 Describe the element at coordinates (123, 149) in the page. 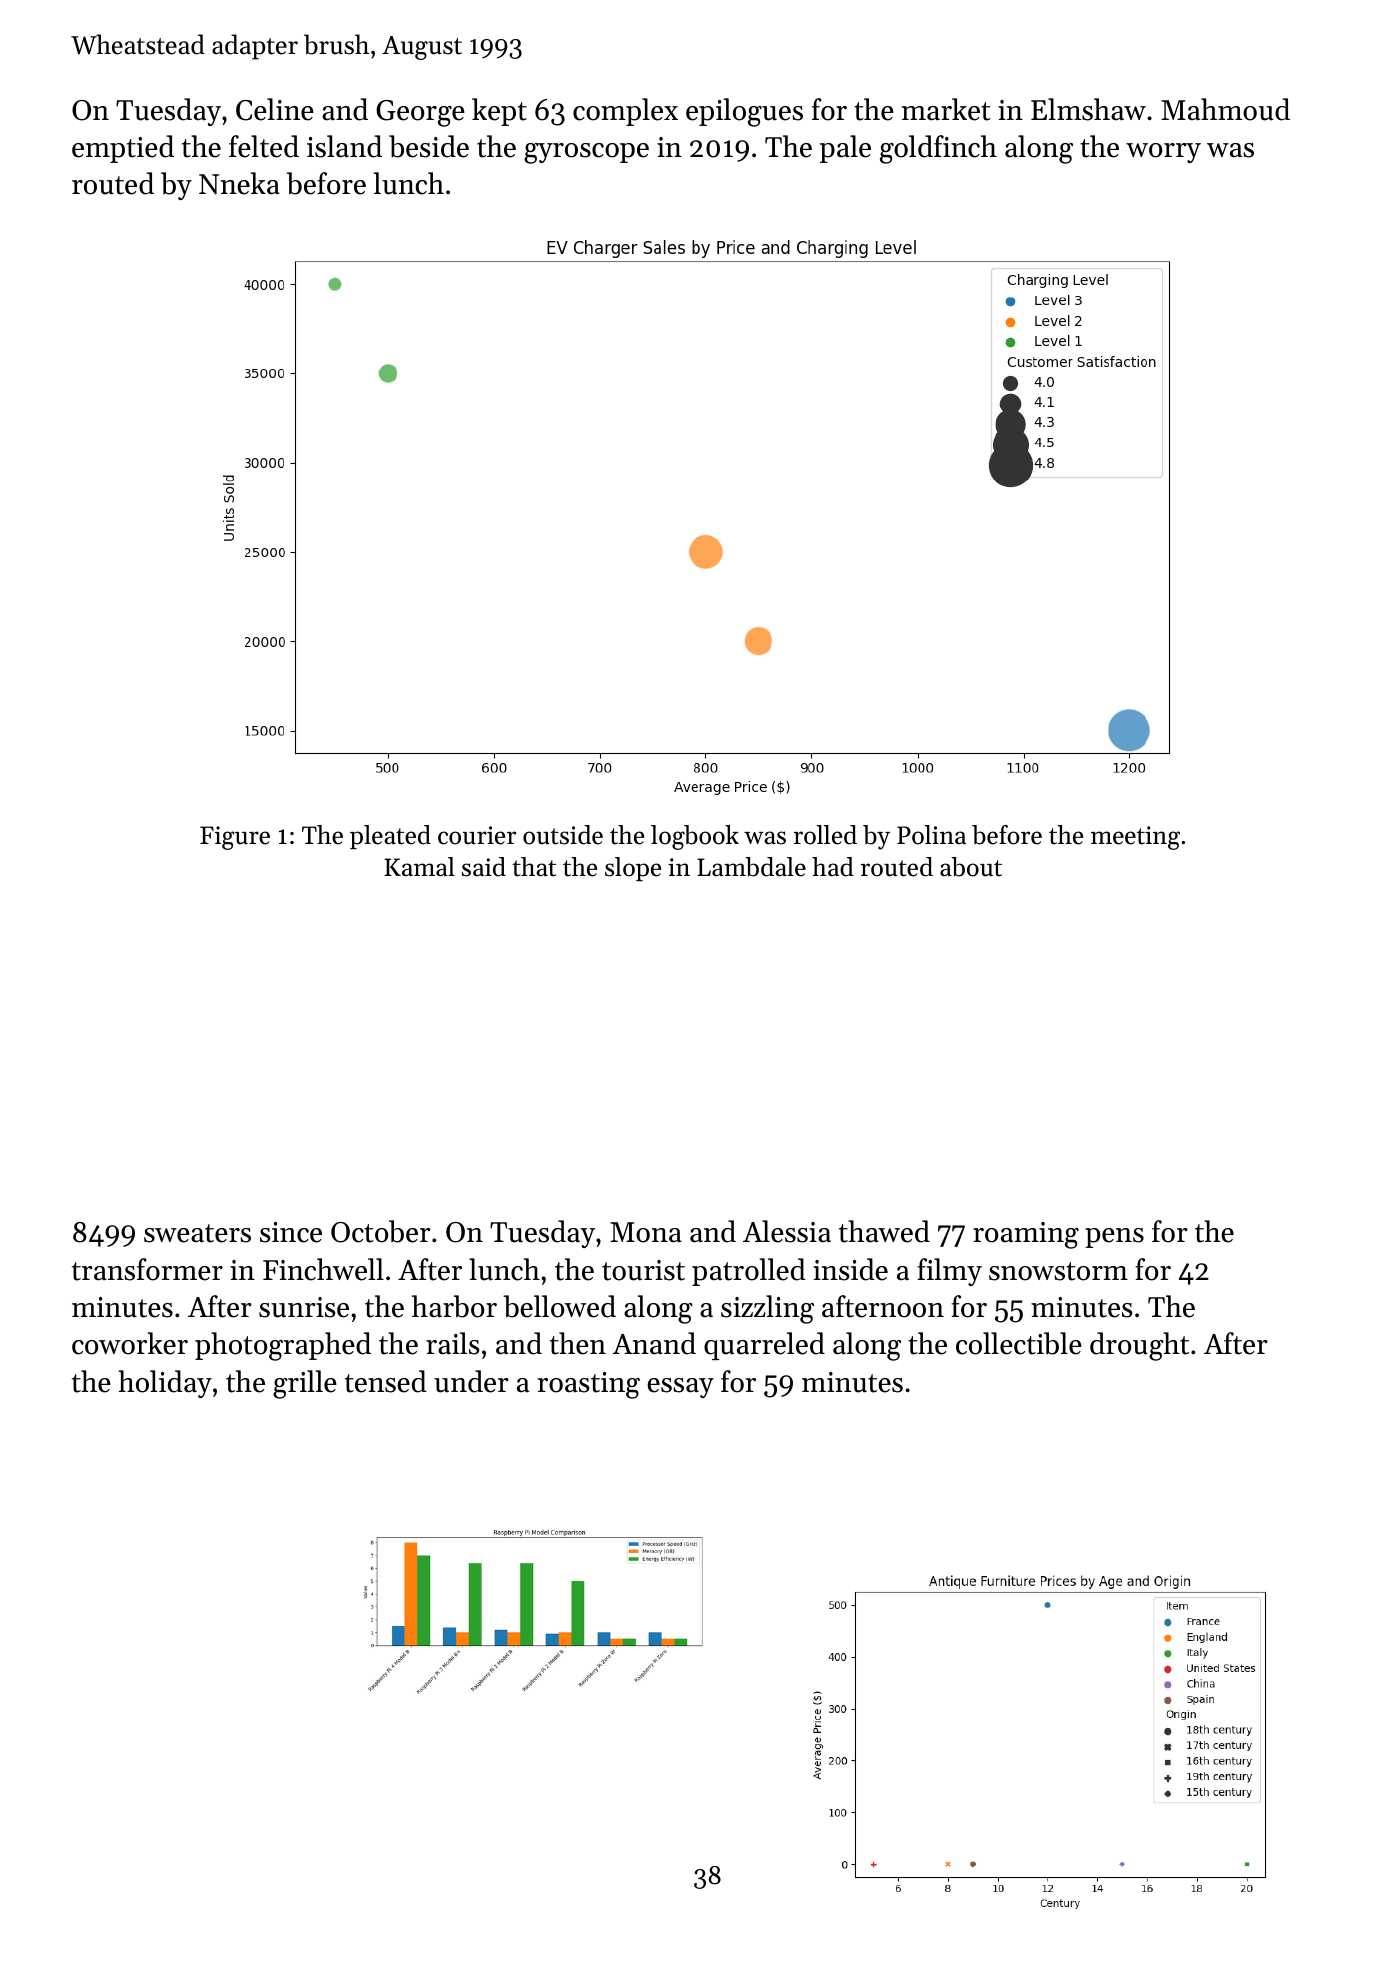

I see `emptied` at that location.
